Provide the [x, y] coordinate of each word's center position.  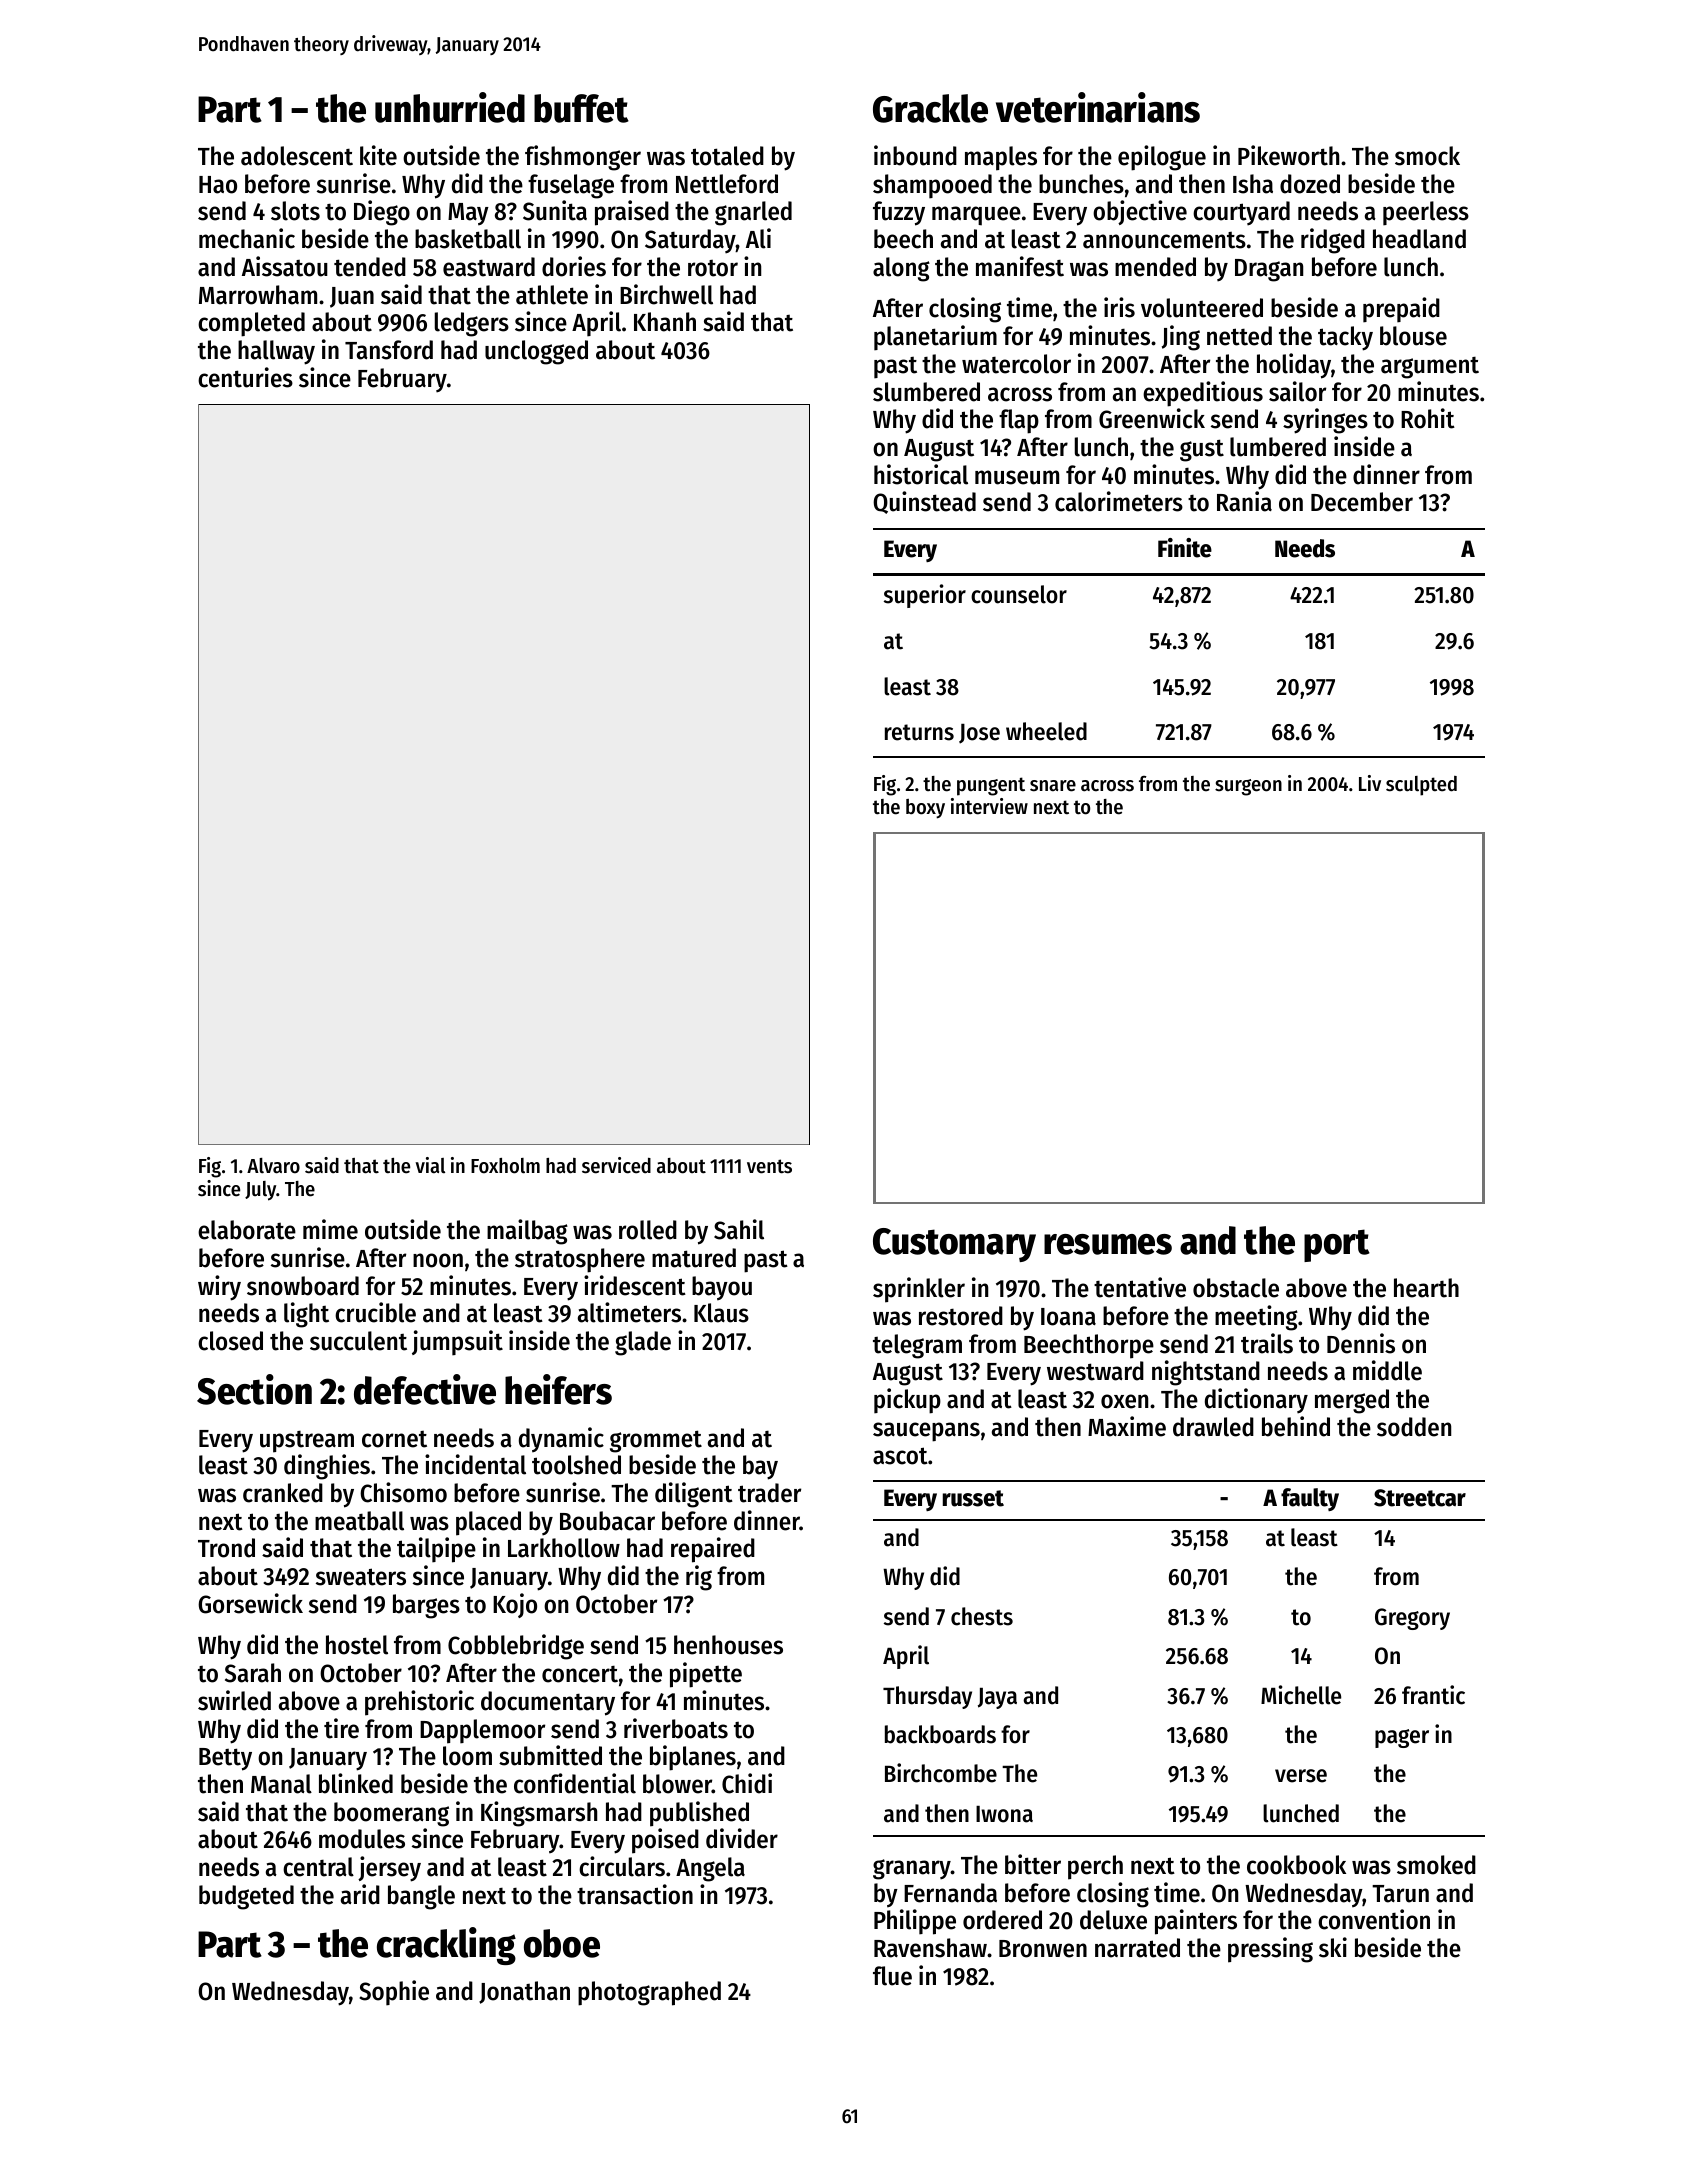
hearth [1426, 1288]
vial [430, 1165]
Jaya [997, 1698]
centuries [245, 377]
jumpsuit [457, 1343]
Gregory [1412, 1619]
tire [341, 1728]
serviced [616, 1165]
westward [1095, 1371]
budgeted [246, 1897]
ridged [1333, 241]
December [1362, 502]
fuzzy [899, 213]
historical [921, 474]
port [1337, 1245]
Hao [218, 185]
